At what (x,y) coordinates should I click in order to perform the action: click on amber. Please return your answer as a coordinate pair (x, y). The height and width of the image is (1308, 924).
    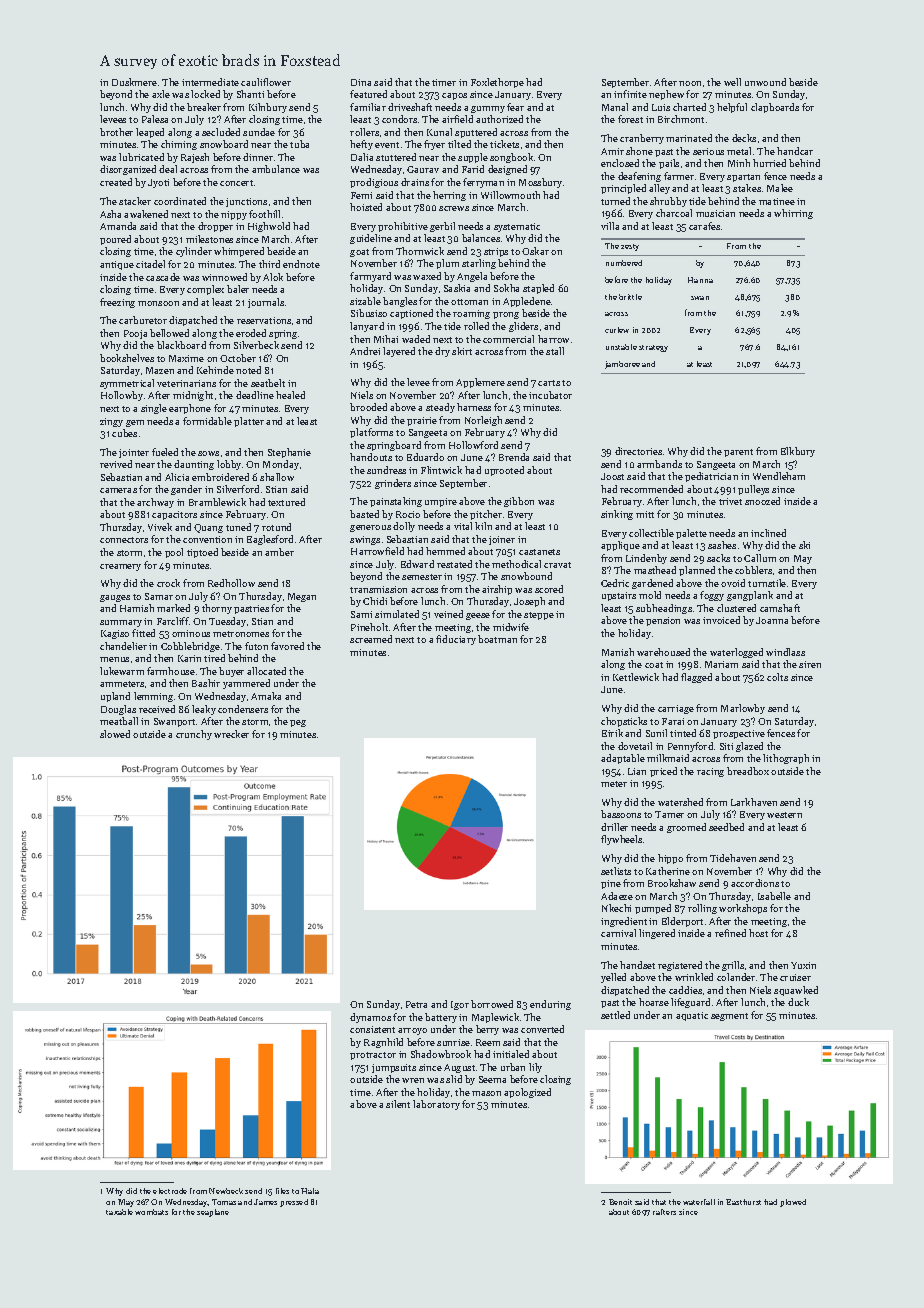
    Looking at the image, I should click on (279, 552).
